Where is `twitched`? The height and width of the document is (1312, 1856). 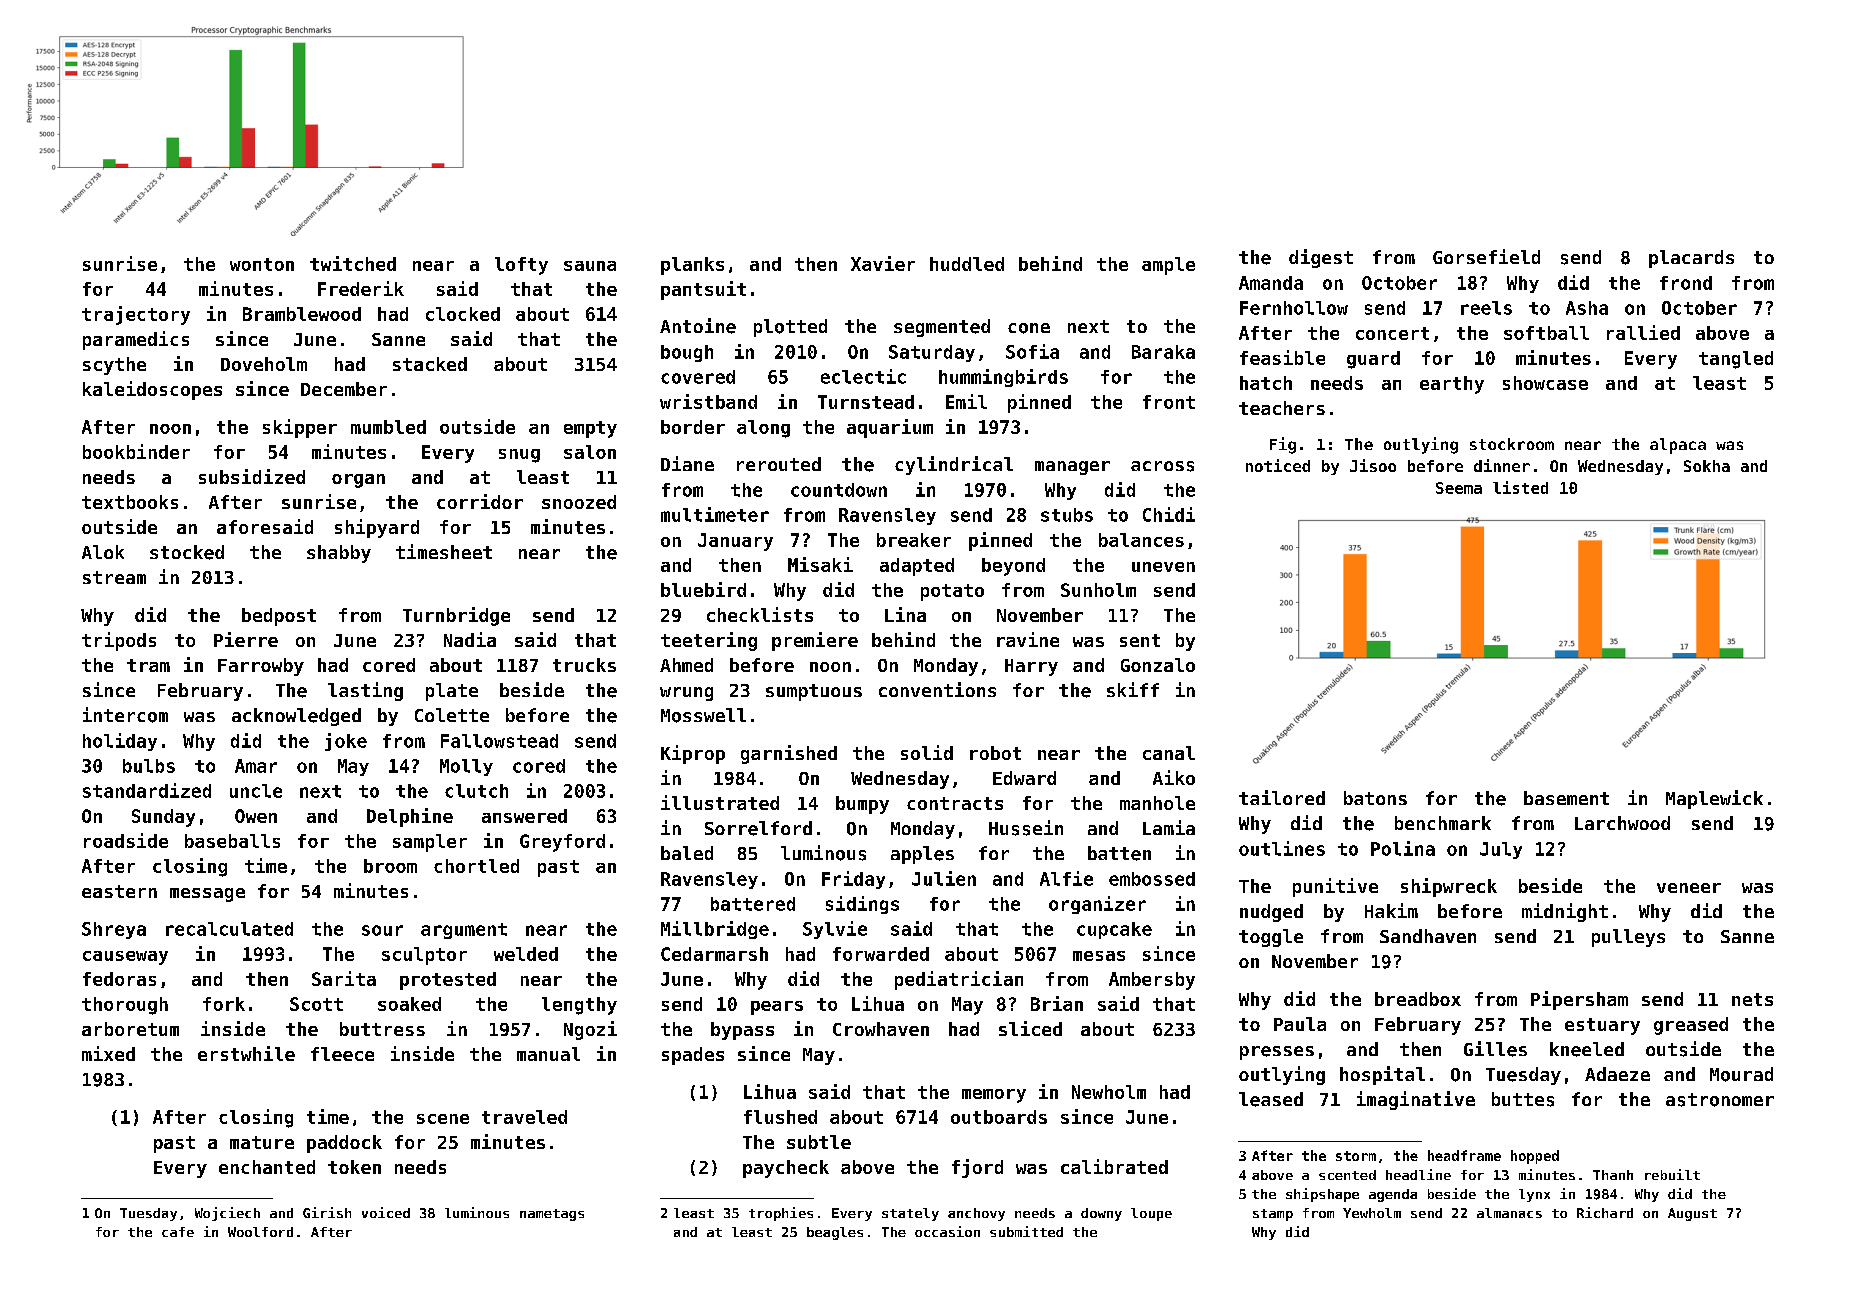 twitched is located at coordinates (353, 263).
